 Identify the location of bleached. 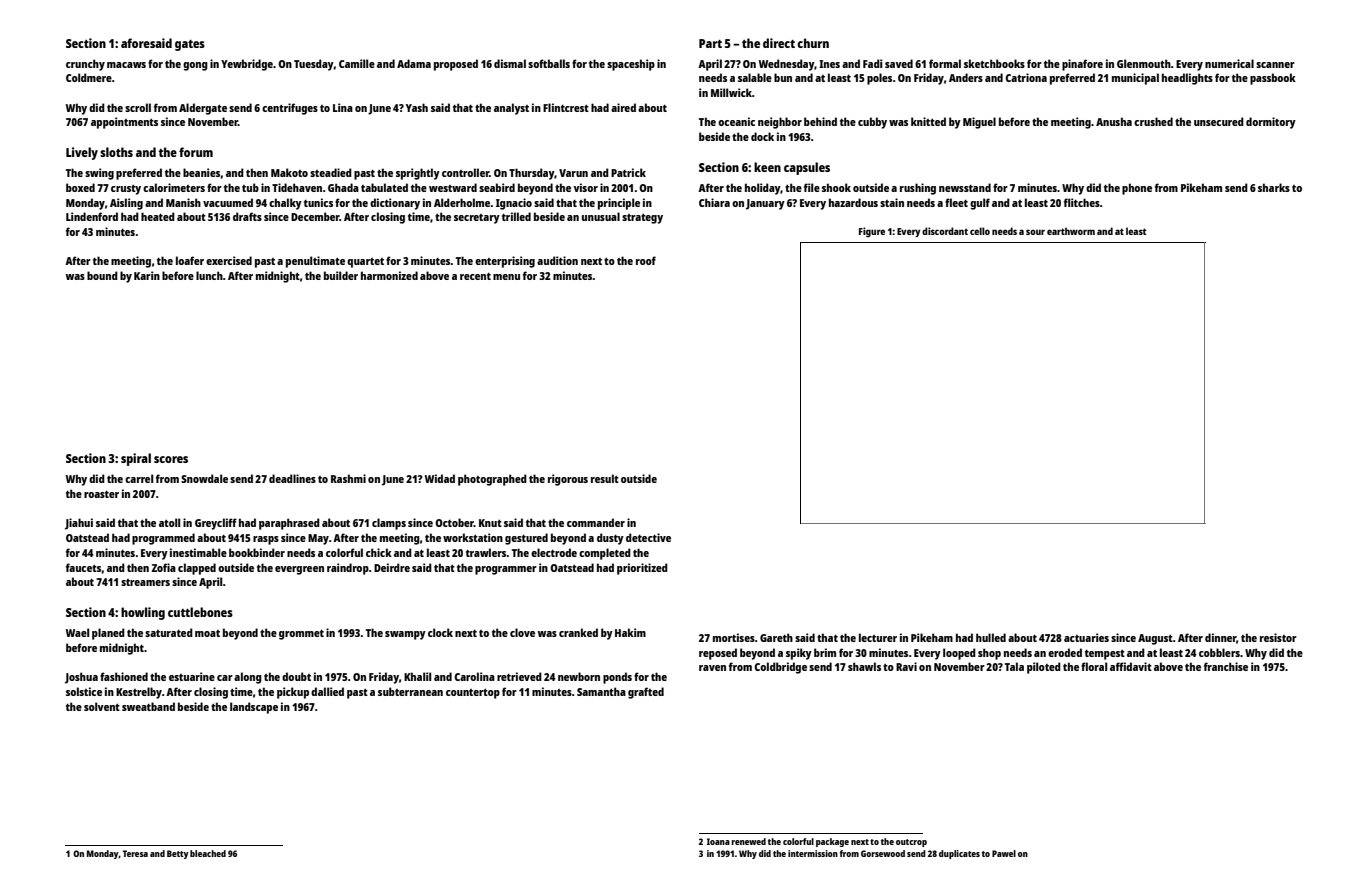
(208, 853).
